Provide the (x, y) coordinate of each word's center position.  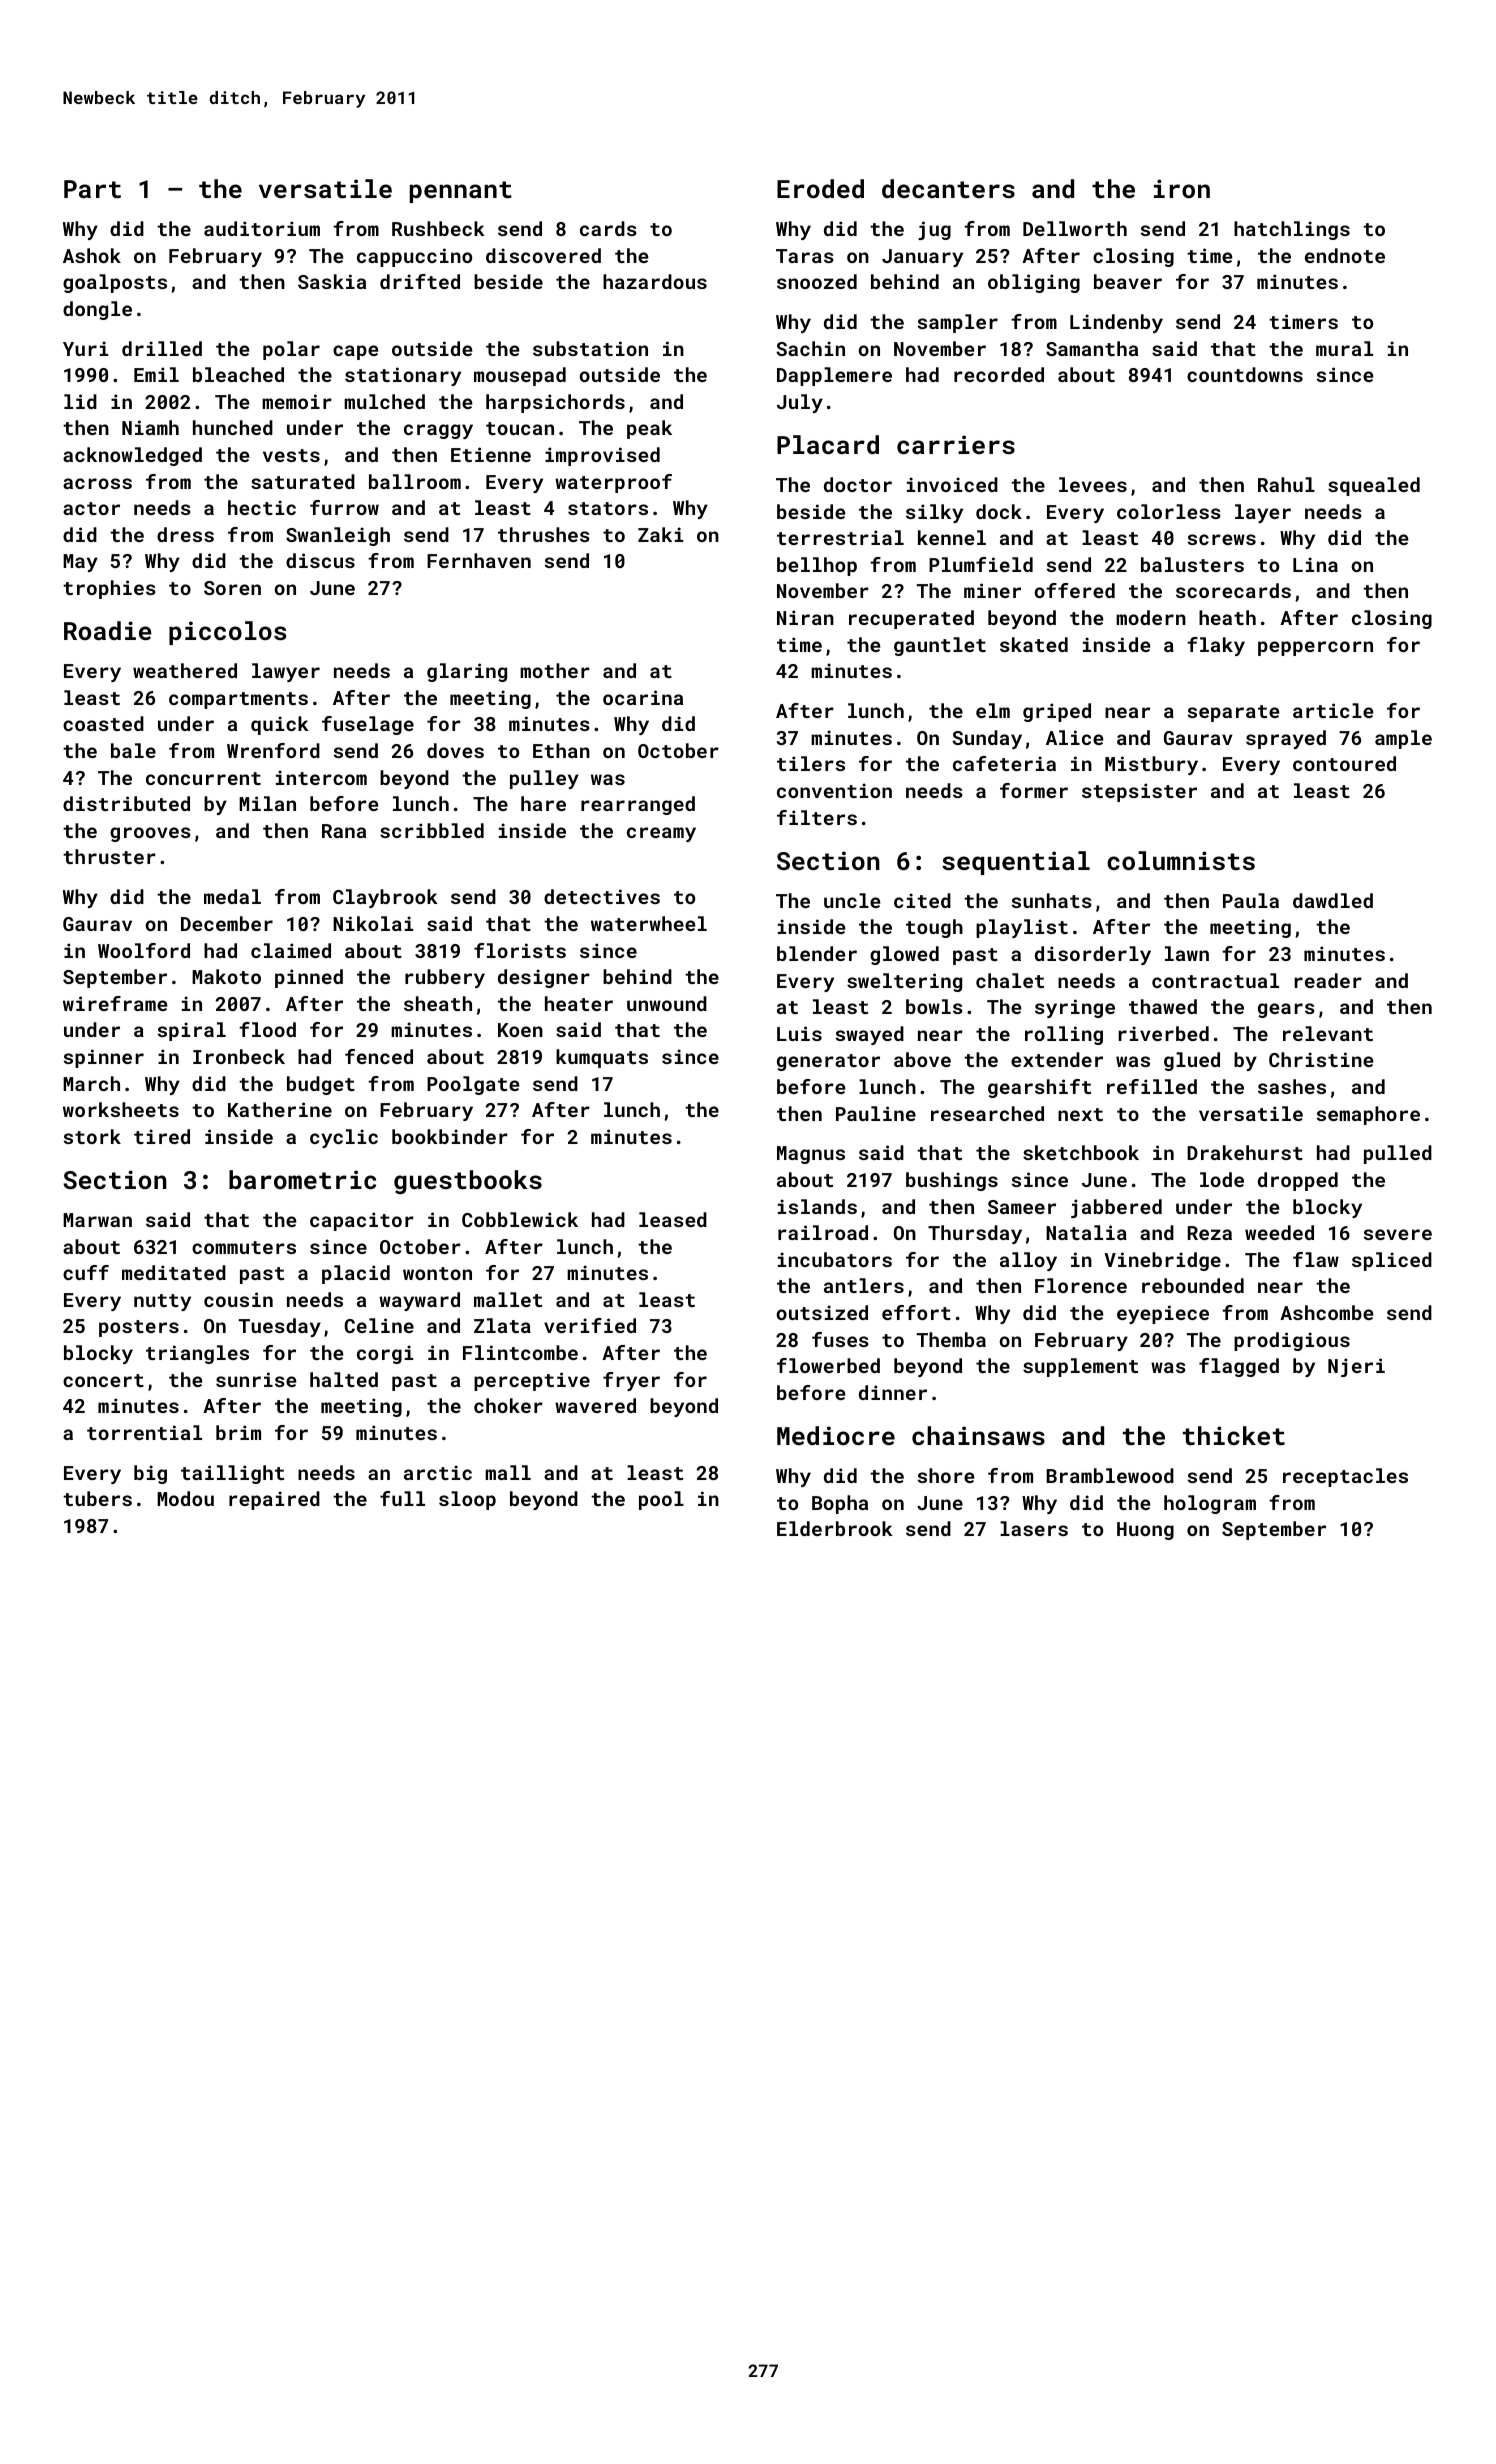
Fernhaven (479, 560)
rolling (1064, 1035)
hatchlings (1292, 230)
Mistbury (1151, 765)
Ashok (92, 255)
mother (555, 670)
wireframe (115, 1003)
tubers (97, 1498)
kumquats (602, 1058)
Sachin (810, 348)
